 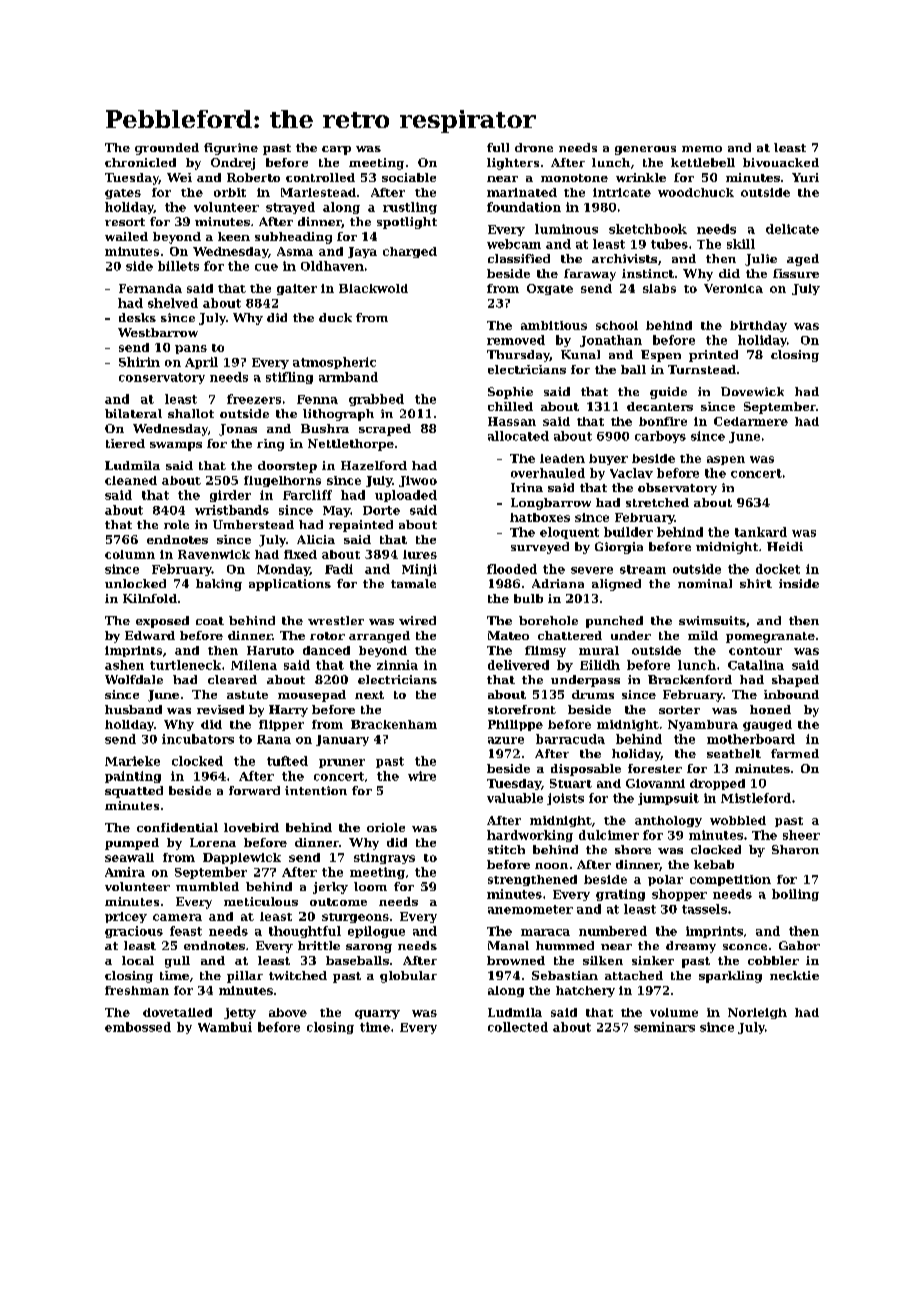 I want to click on monotone, so click(x=574, y=178).
